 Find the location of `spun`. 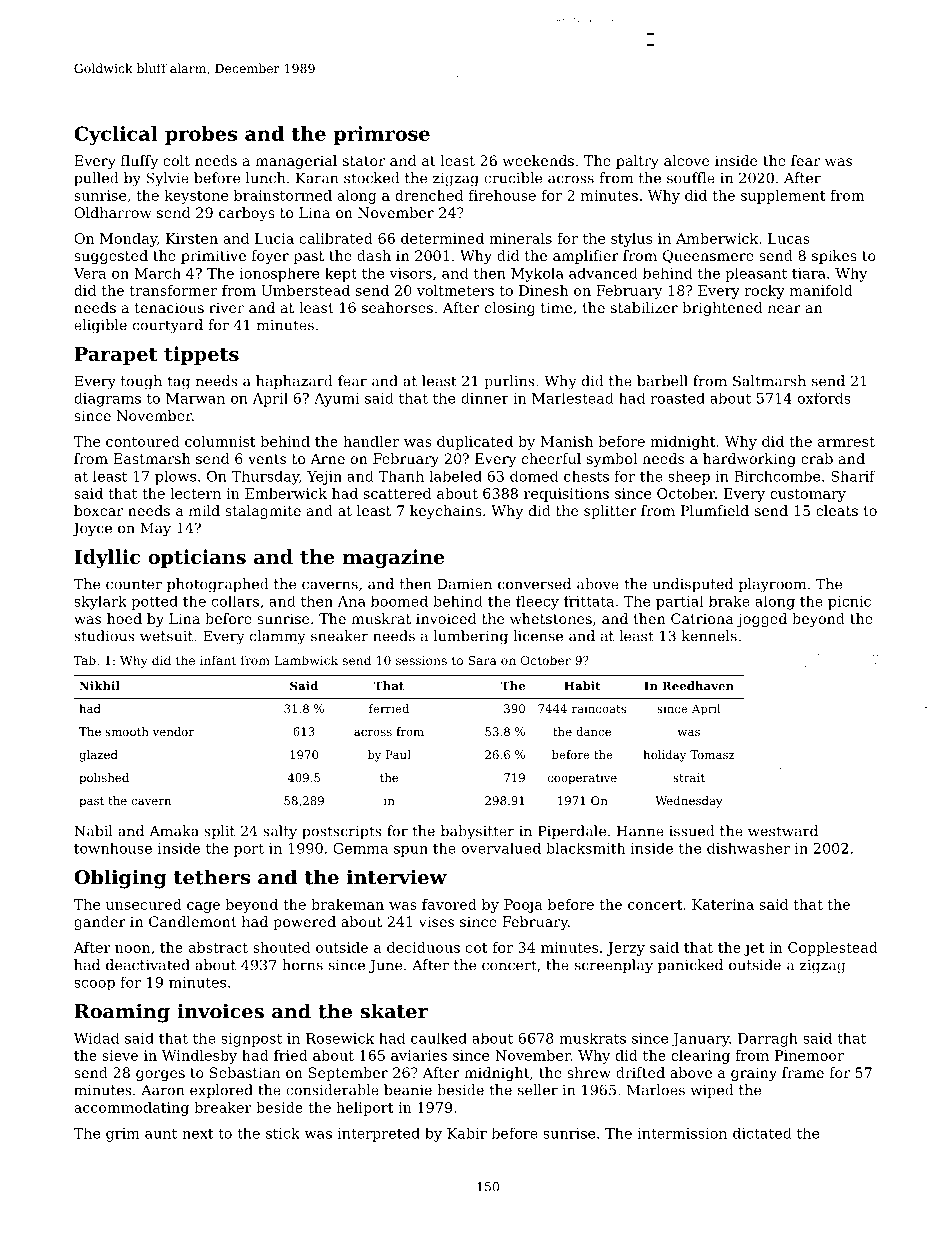

spun is located at coordinates (411, 851).
